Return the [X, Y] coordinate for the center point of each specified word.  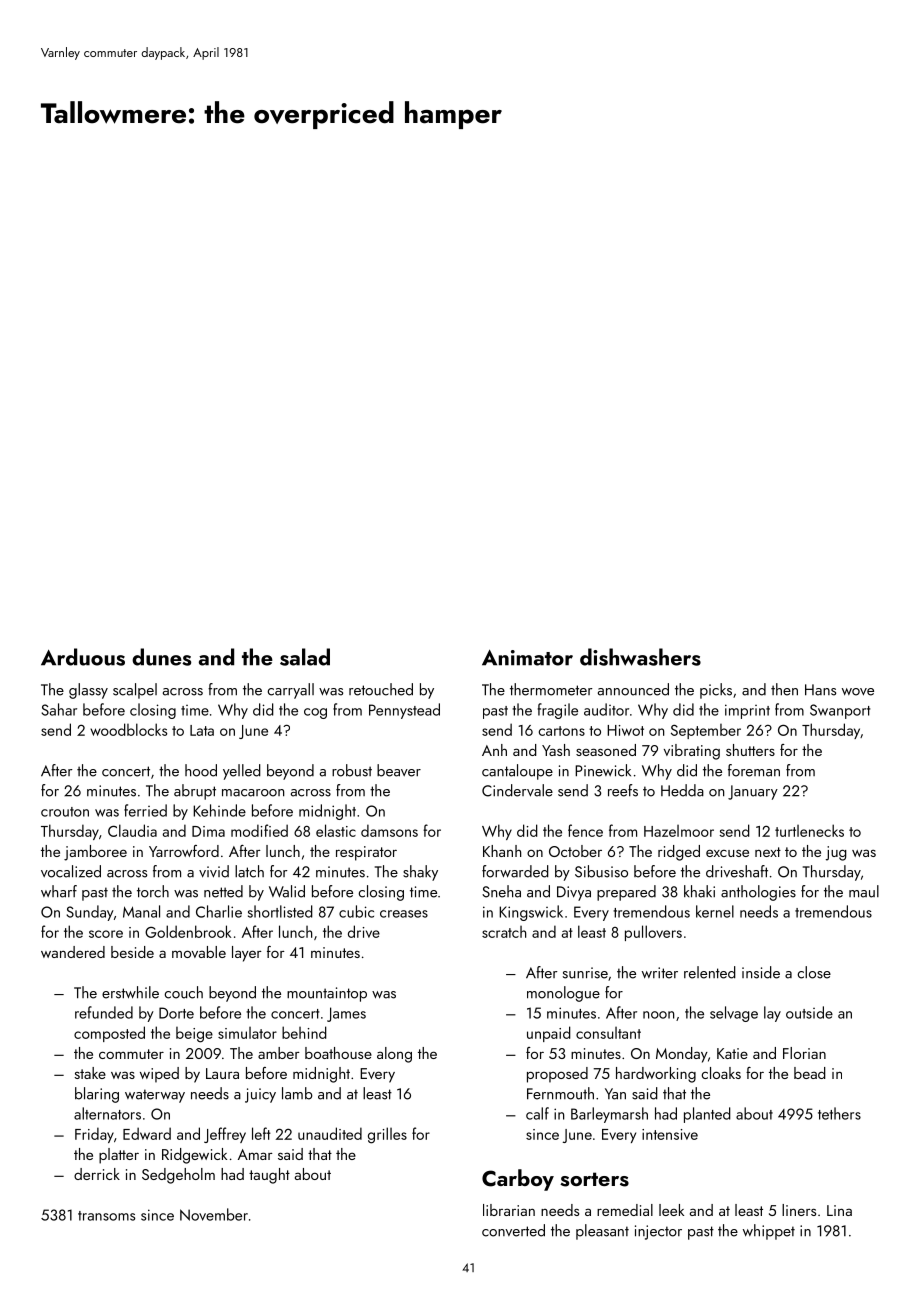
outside [809, 1012]
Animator [527, 658]
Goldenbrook [188, 931]
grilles [387, 1135]
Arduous [83, 657]
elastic [336, 830]
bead [810, 1073]
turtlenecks [809, 830]
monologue [563, 994]
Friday [94, 1135]
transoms [106, 1216]
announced [633, 689]
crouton [65, 812]
